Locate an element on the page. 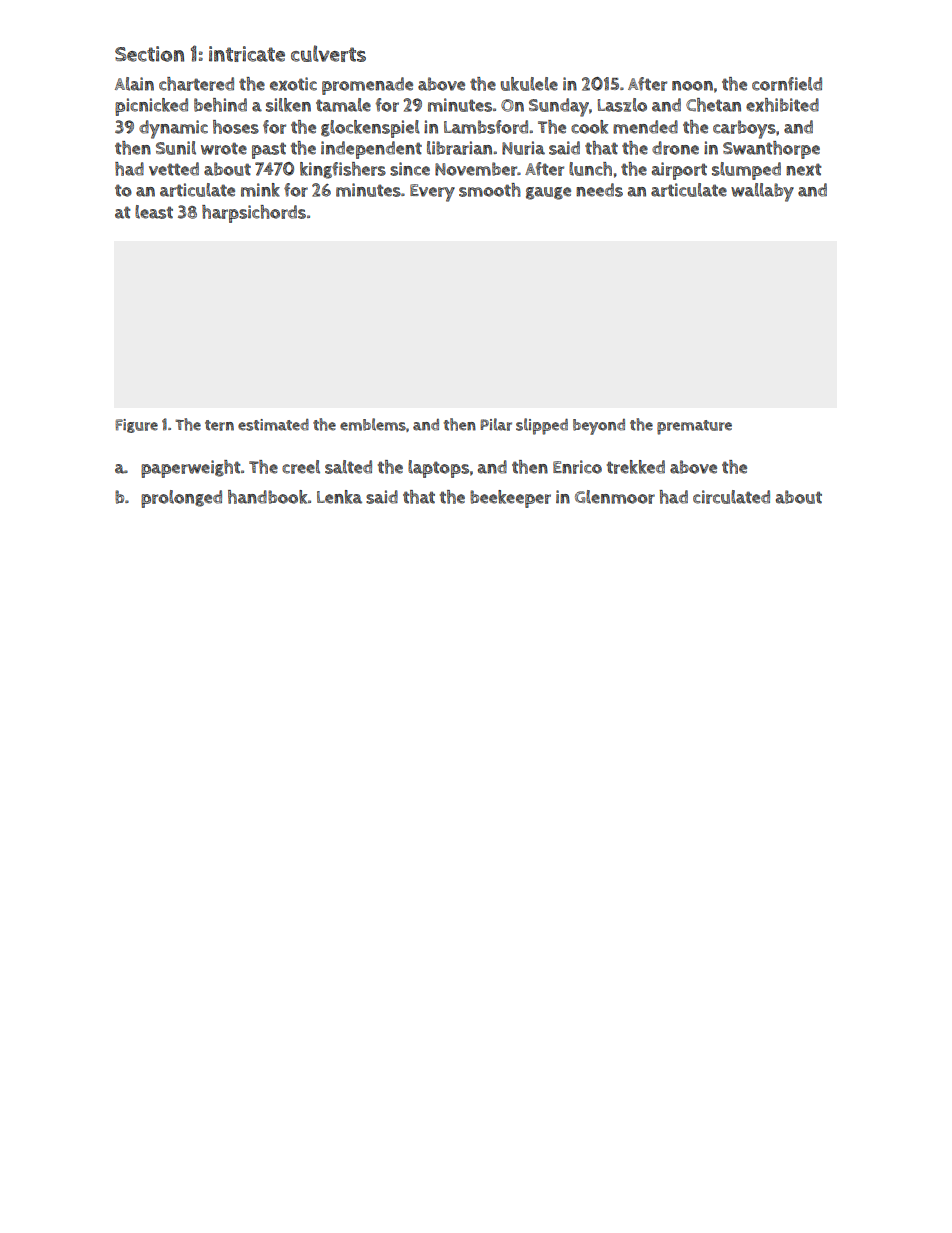 Image resolution: width=952 pixels, height=1233 pixels. estimated is located at coordinates (273, 425).
